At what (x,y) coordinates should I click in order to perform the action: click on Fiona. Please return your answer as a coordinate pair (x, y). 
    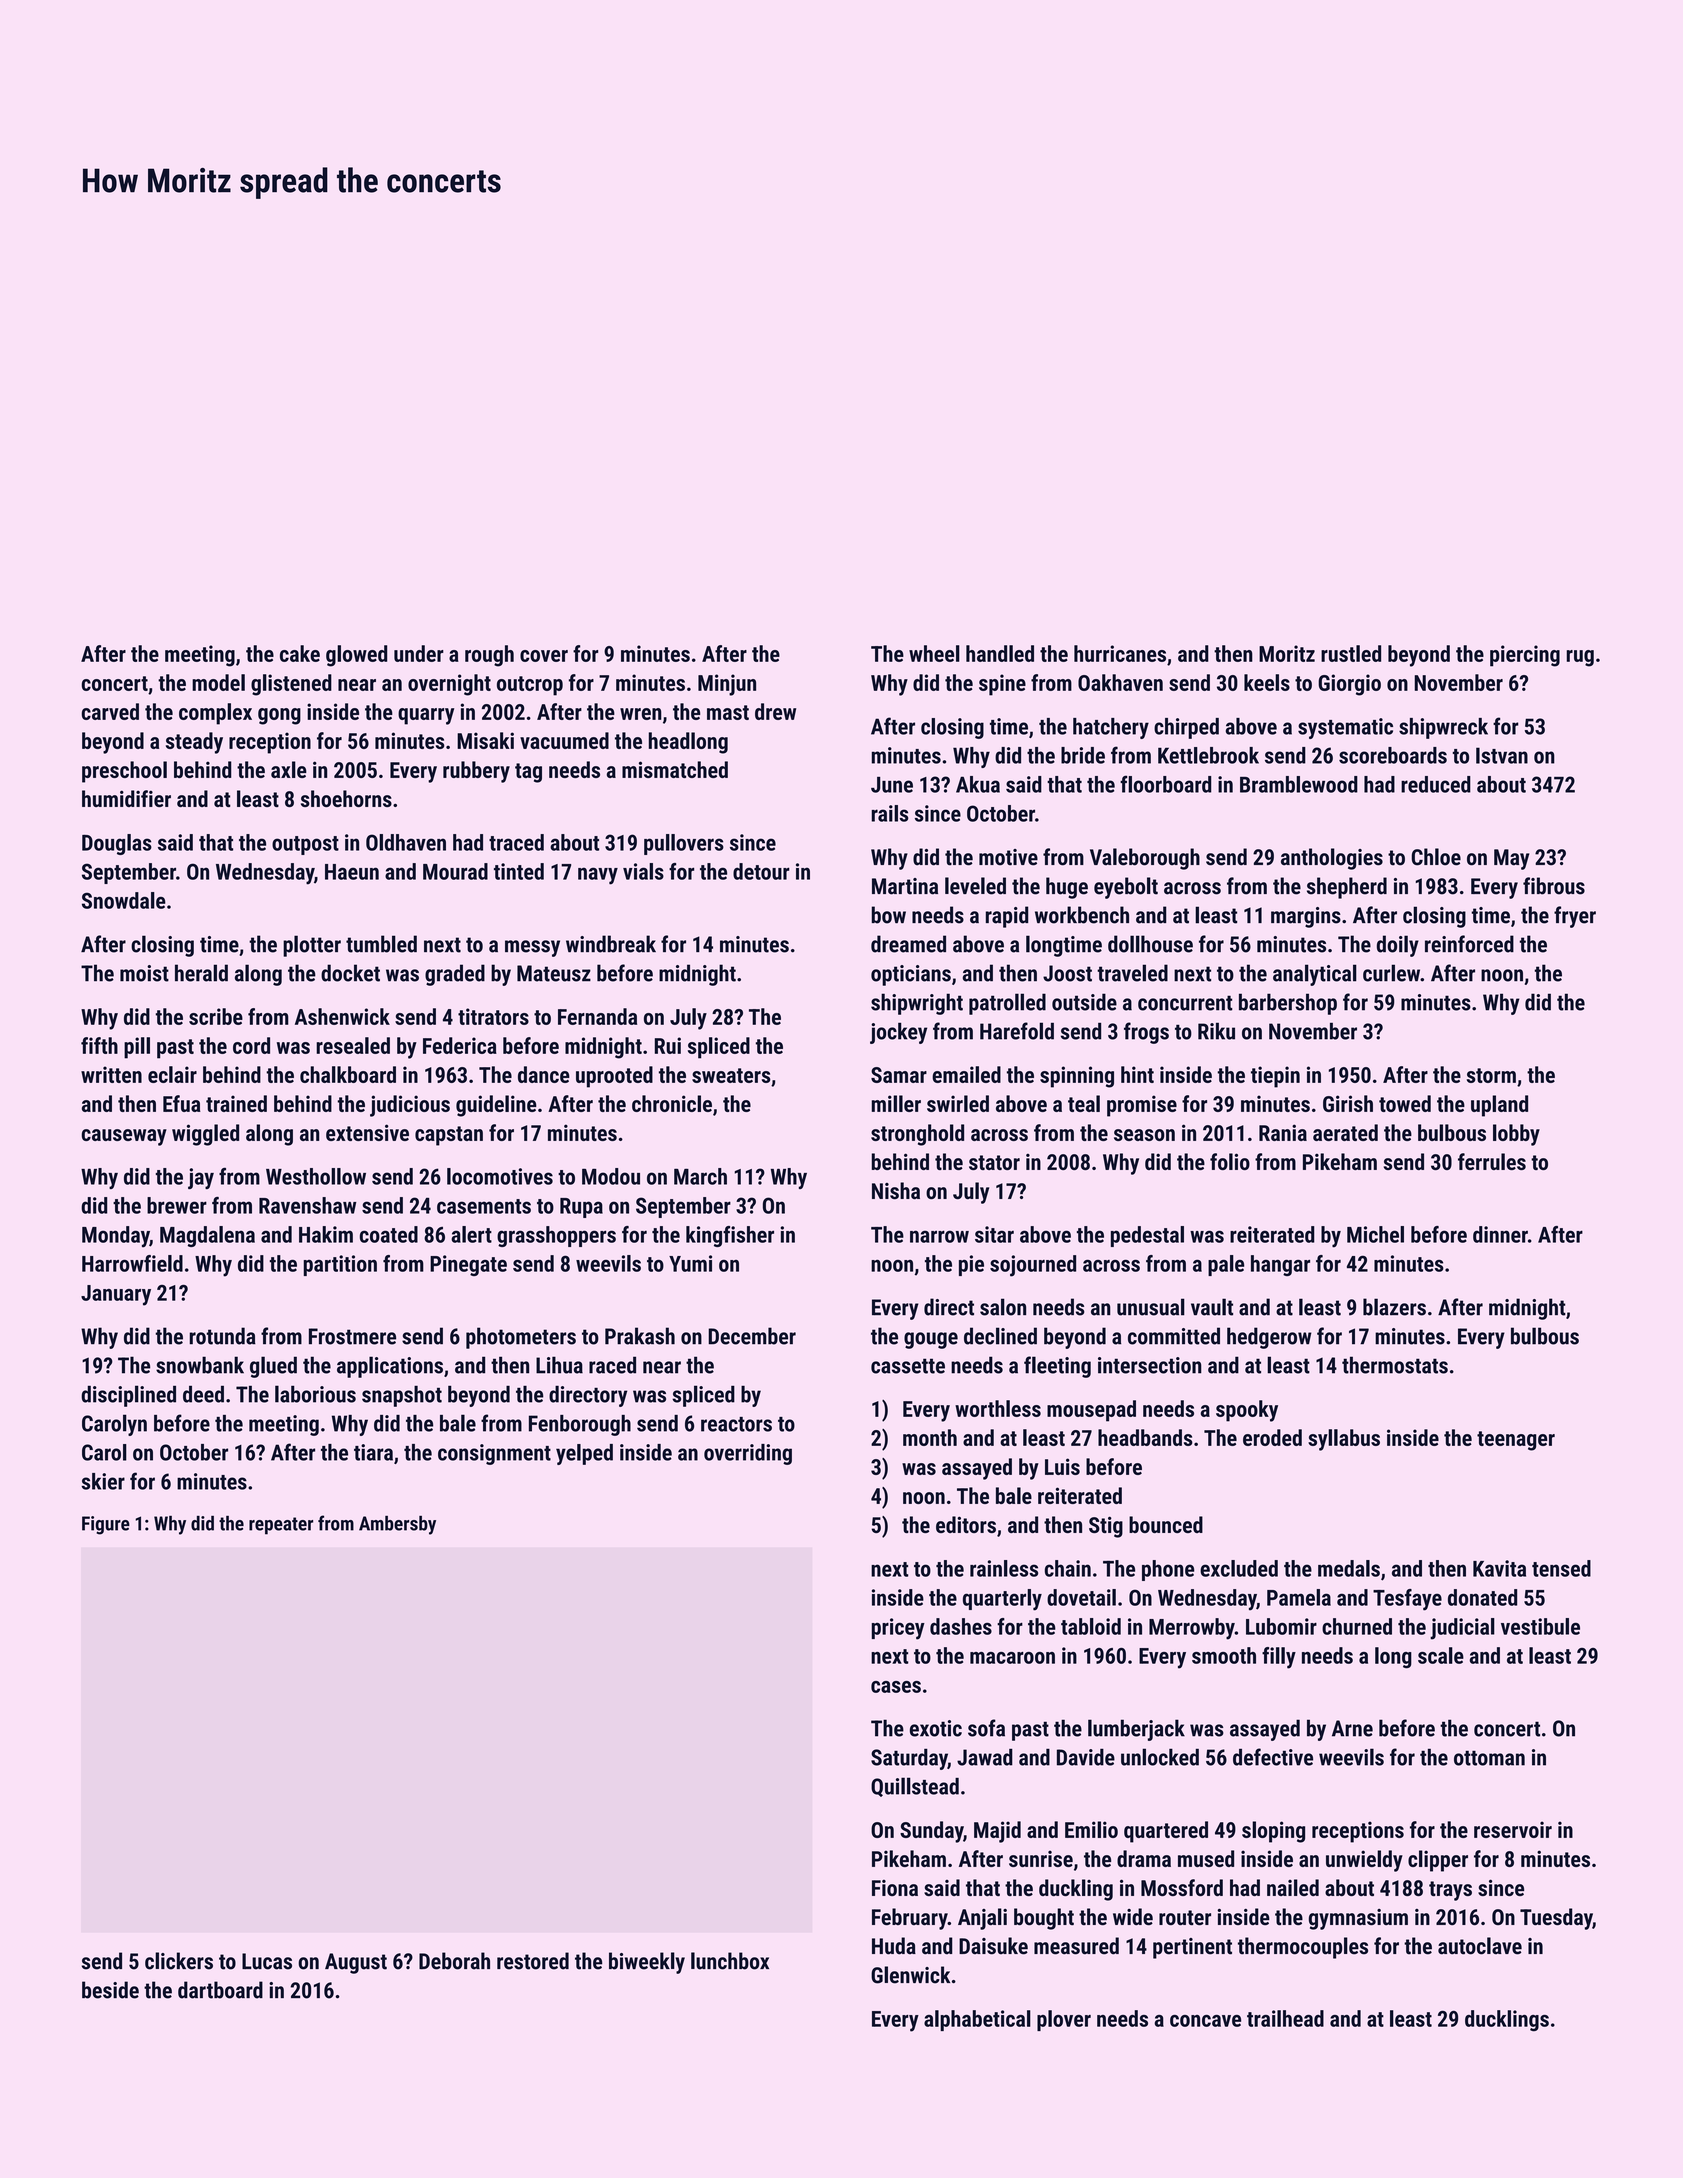
    Looking at the image, I should click on (895, 1888).
